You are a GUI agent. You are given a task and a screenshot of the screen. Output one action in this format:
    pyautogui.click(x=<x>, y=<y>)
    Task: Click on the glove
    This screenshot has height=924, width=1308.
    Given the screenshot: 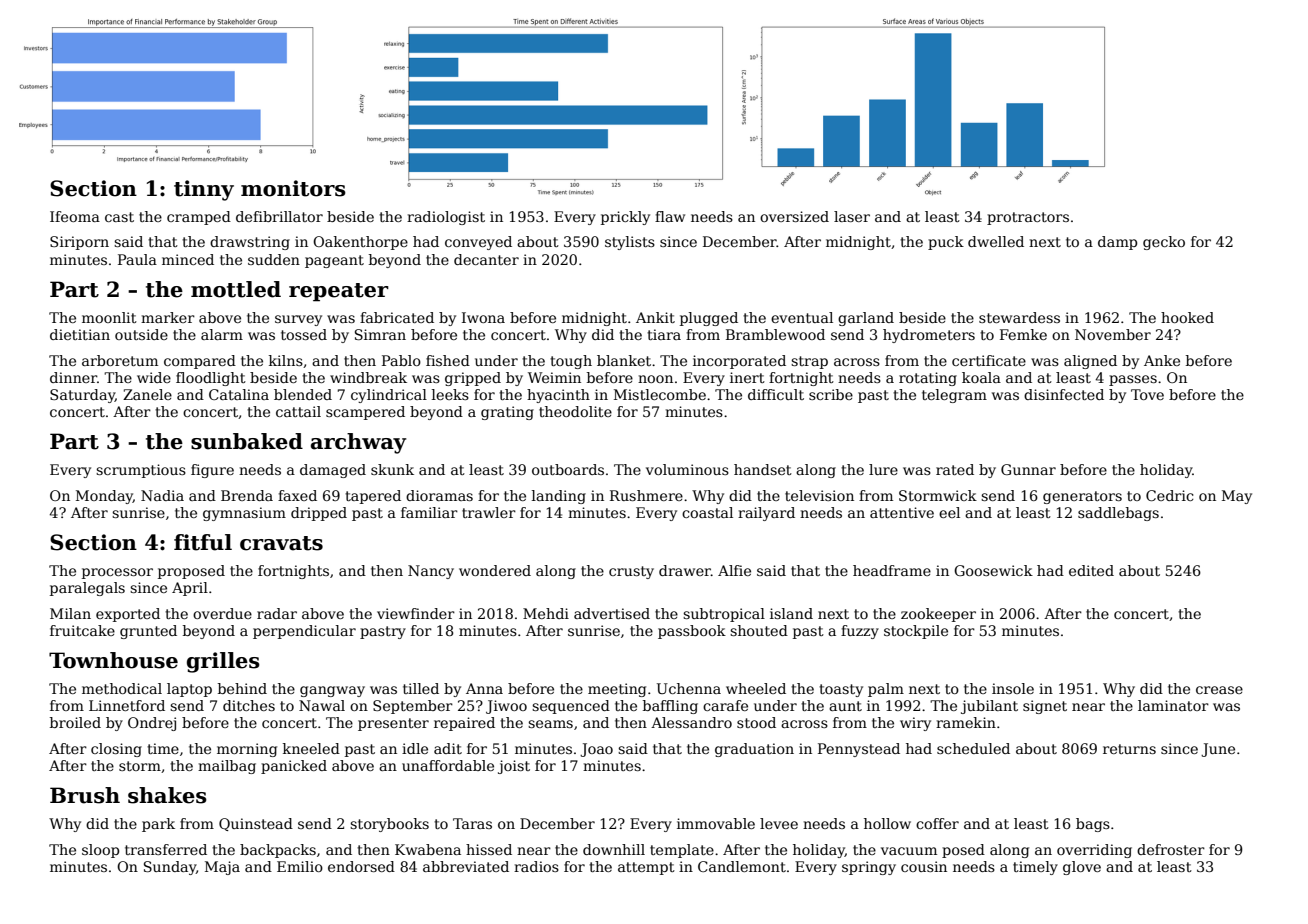 What is the action you would take?
    pyautogui.click(x=1082, y=868)
